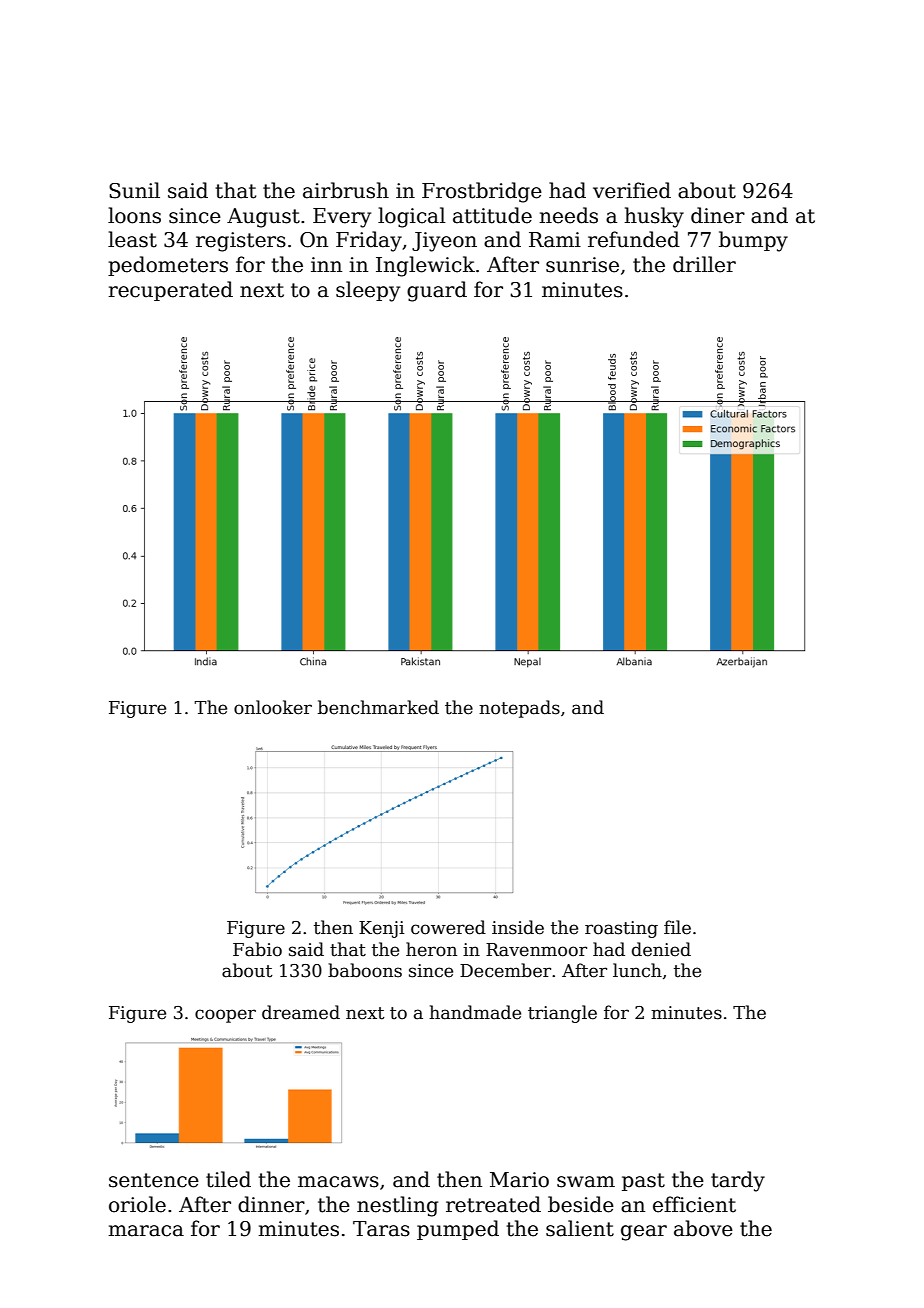  Describe the element at coordinates (562, 1014) in the image. I see `triangle` at that location.
